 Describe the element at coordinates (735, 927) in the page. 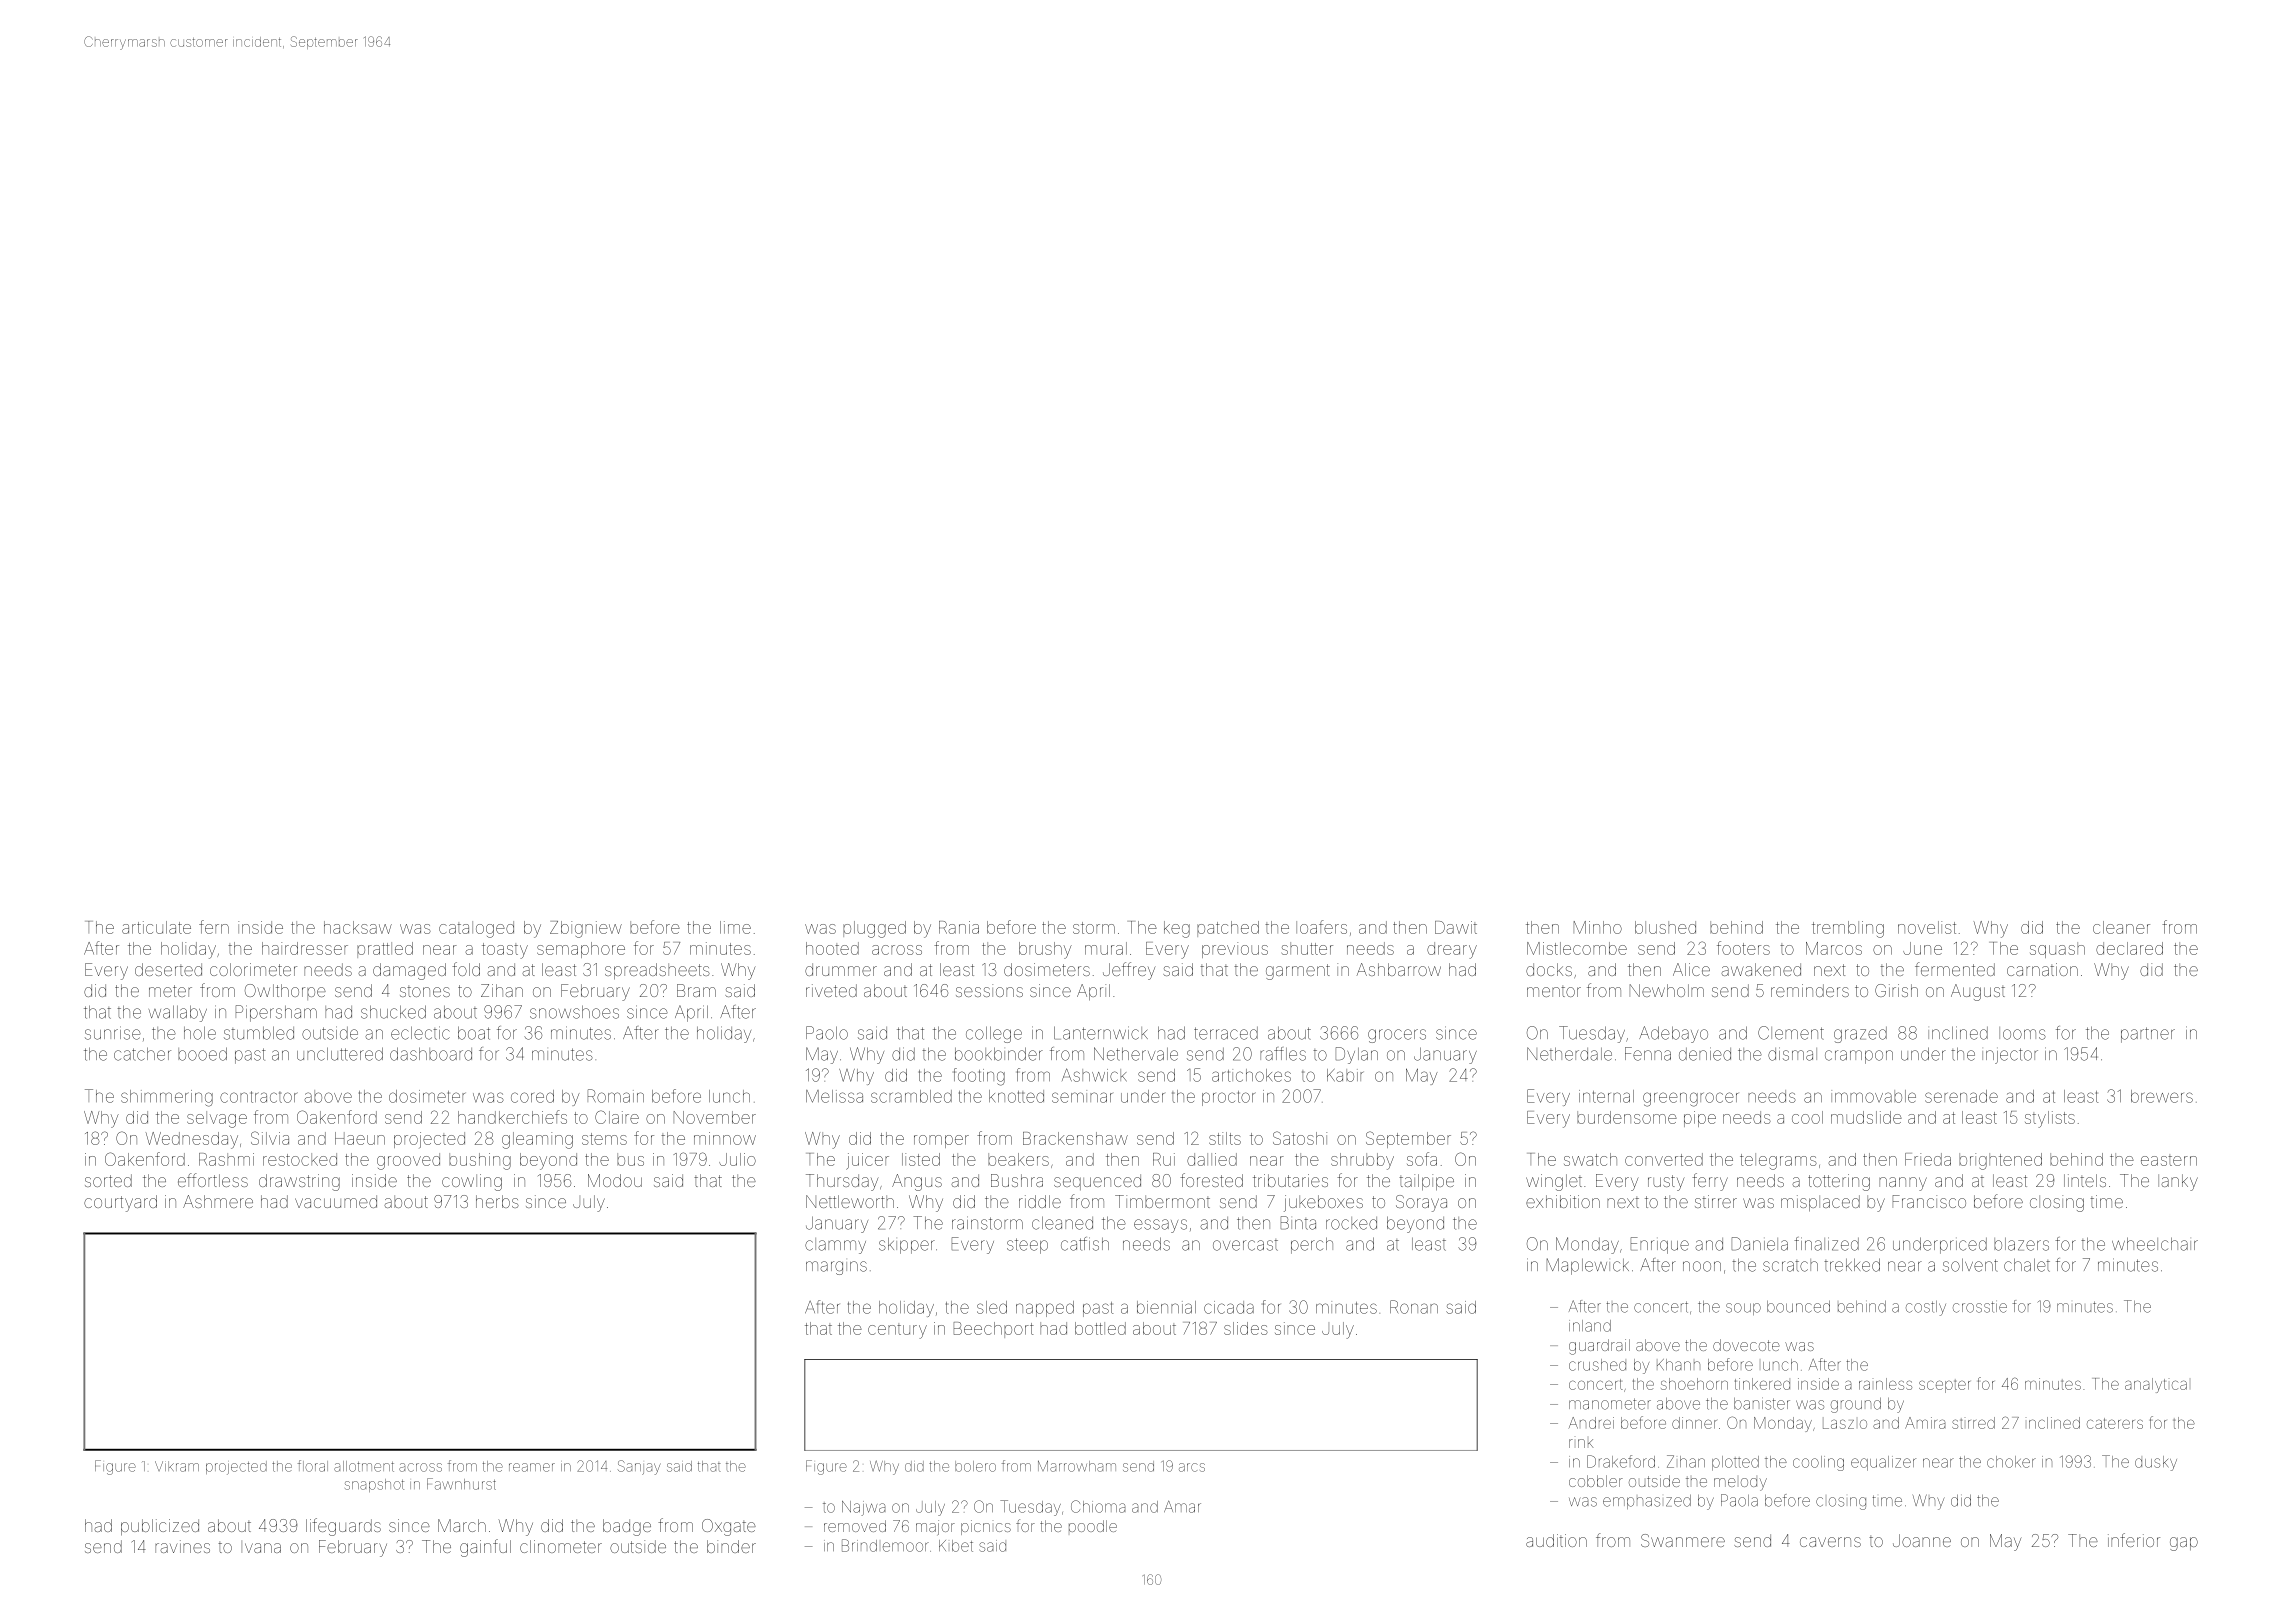

I see `lime` at that location.
